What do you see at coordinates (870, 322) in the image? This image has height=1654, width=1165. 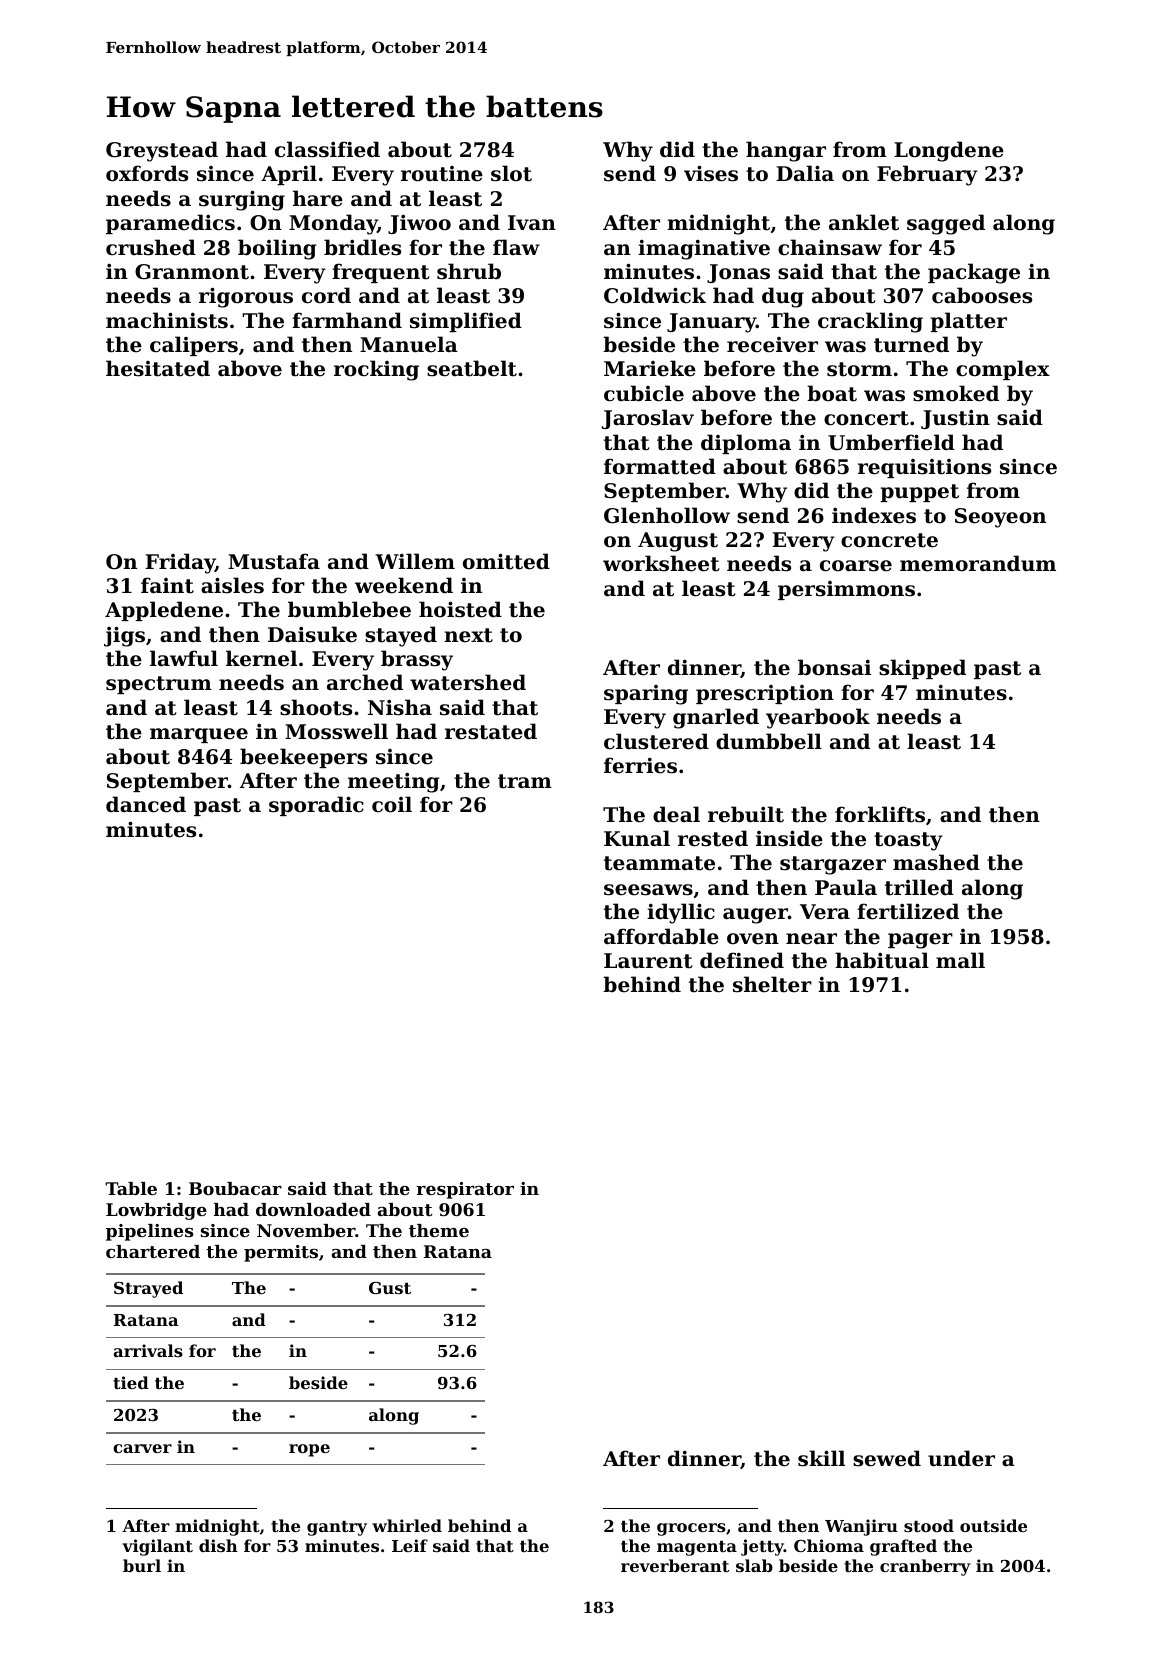 I see `crackling` at bounding box center [870, 322].
